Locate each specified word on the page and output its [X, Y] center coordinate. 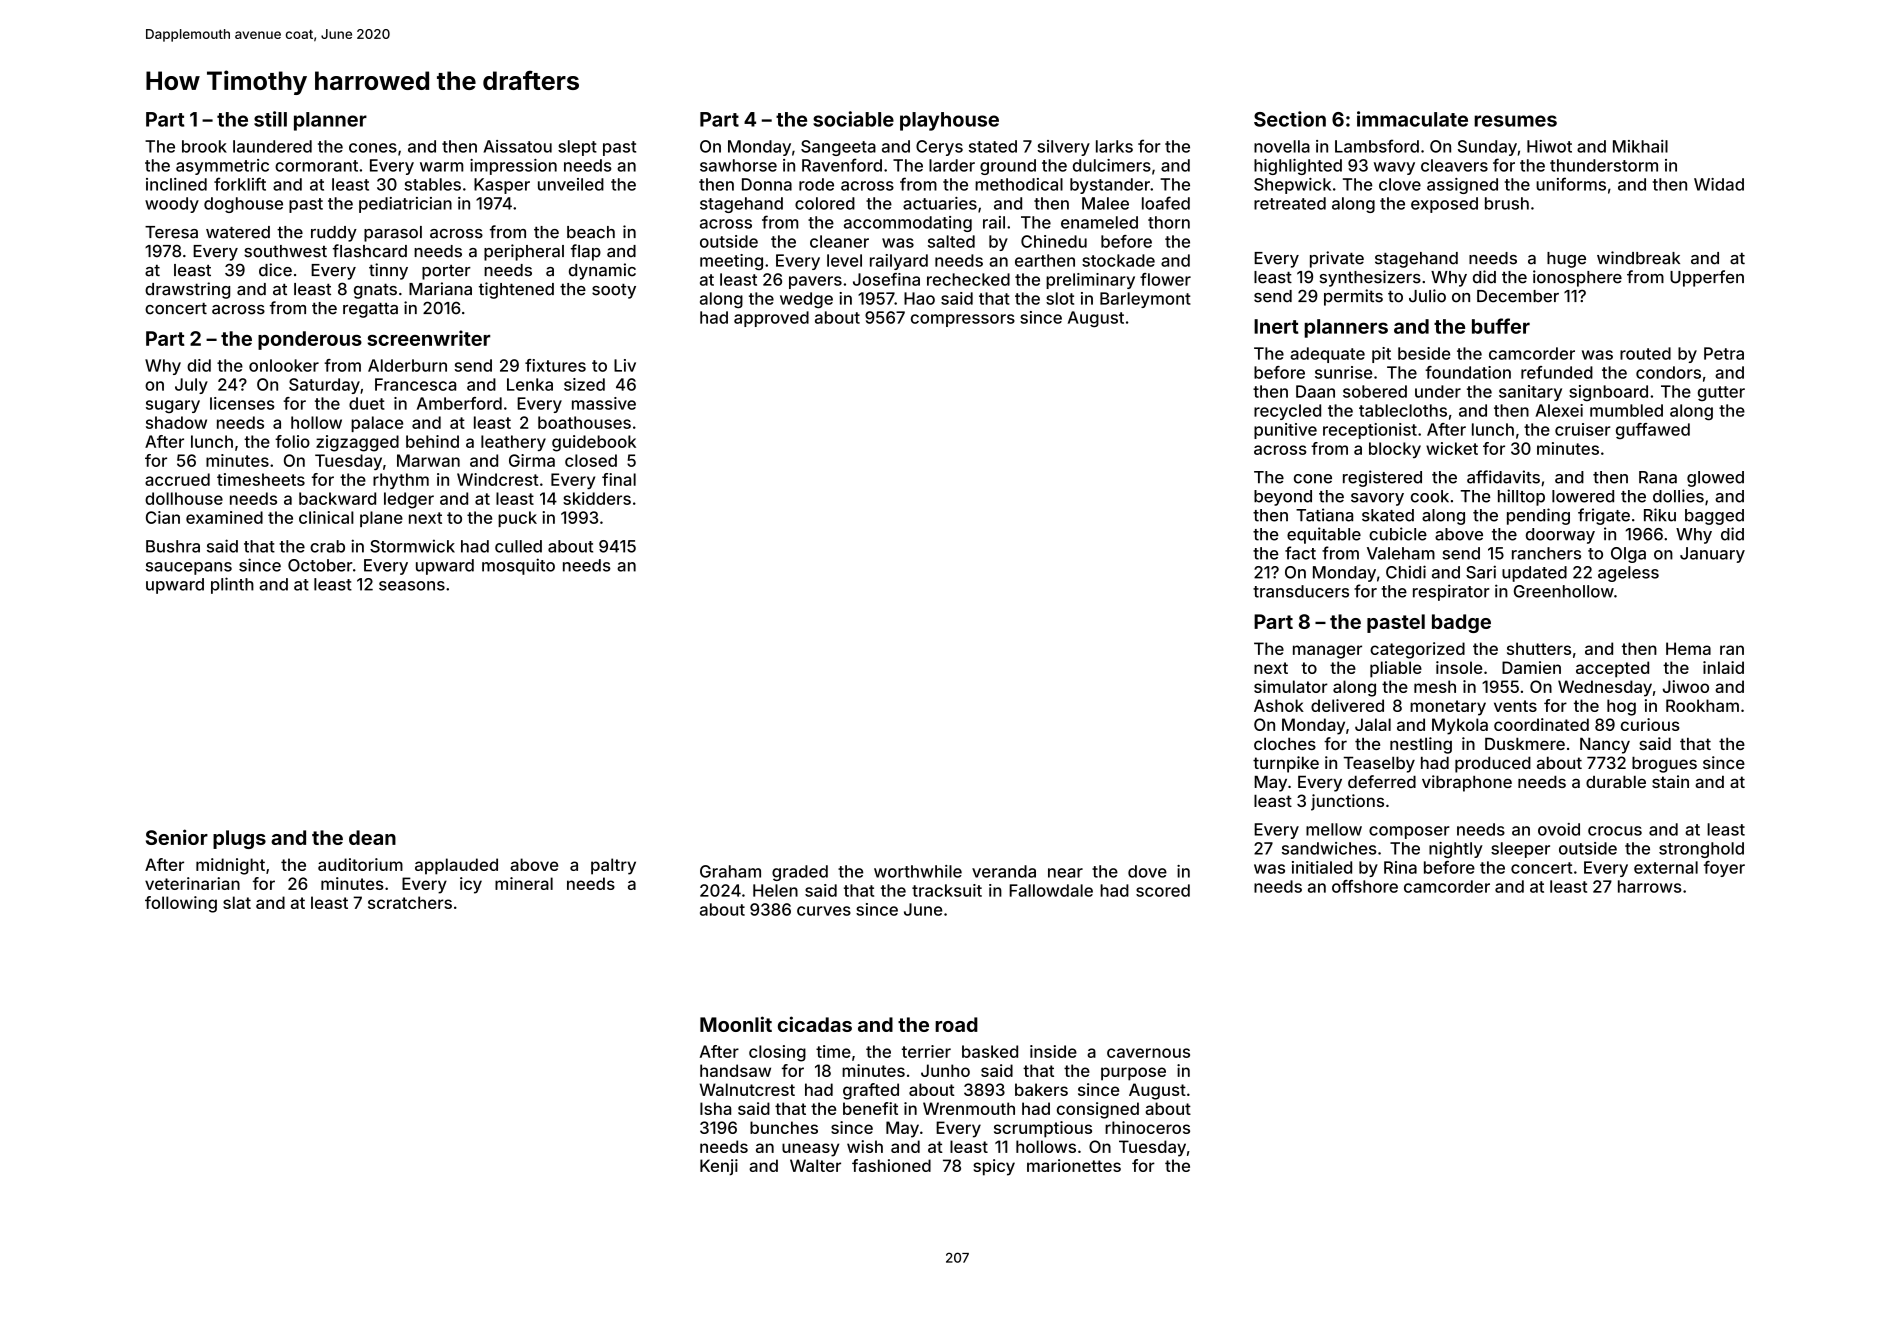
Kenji [719, 1167]
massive [604, 403]
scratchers [410, 902]
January [1712, 555]
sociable [853, 119]
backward [337, 498]
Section [1290, 119]
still [270, 119]
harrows [1649, 886]
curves [824, 911]
